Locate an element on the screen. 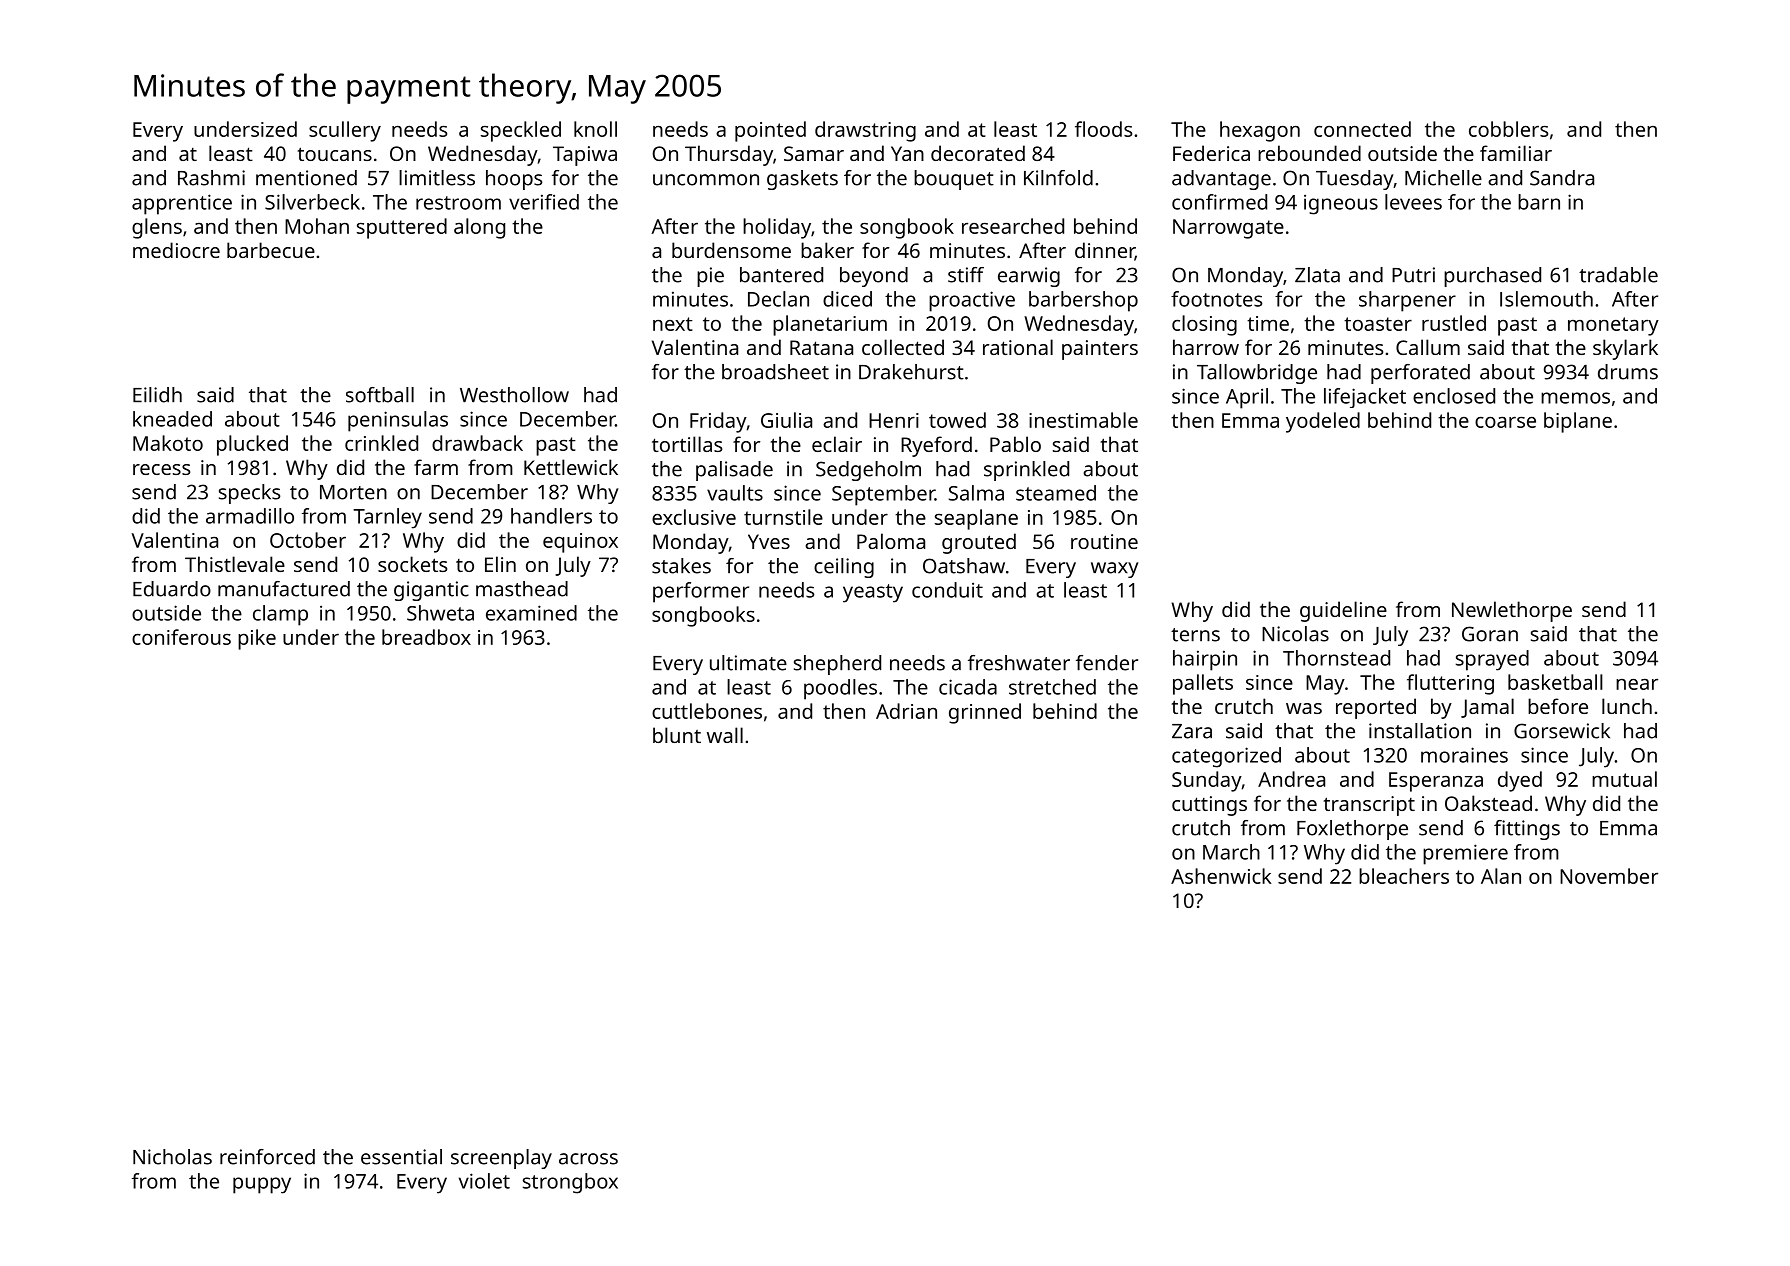 The image size is (1790, 1266). blunt is located at coordinates (677, 735).
